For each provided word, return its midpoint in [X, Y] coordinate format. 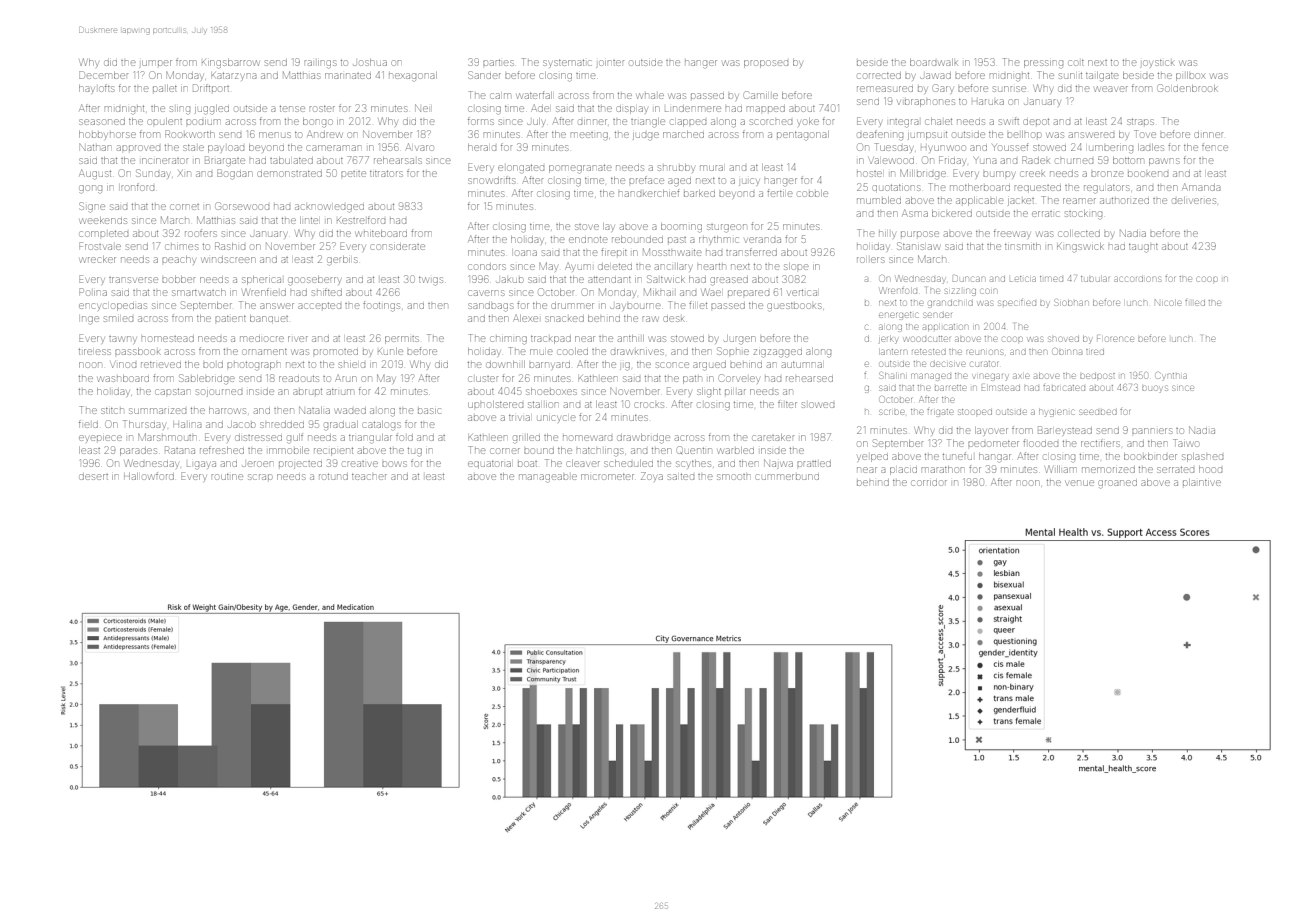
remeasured [885, 89]
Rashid [230, 246]
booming [681, 228]
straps [1140, 122]
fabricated [1064, 388]
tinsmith [1022, 246]
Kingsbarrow [230, 64]
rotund [333, 477]
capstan [172, 392]
